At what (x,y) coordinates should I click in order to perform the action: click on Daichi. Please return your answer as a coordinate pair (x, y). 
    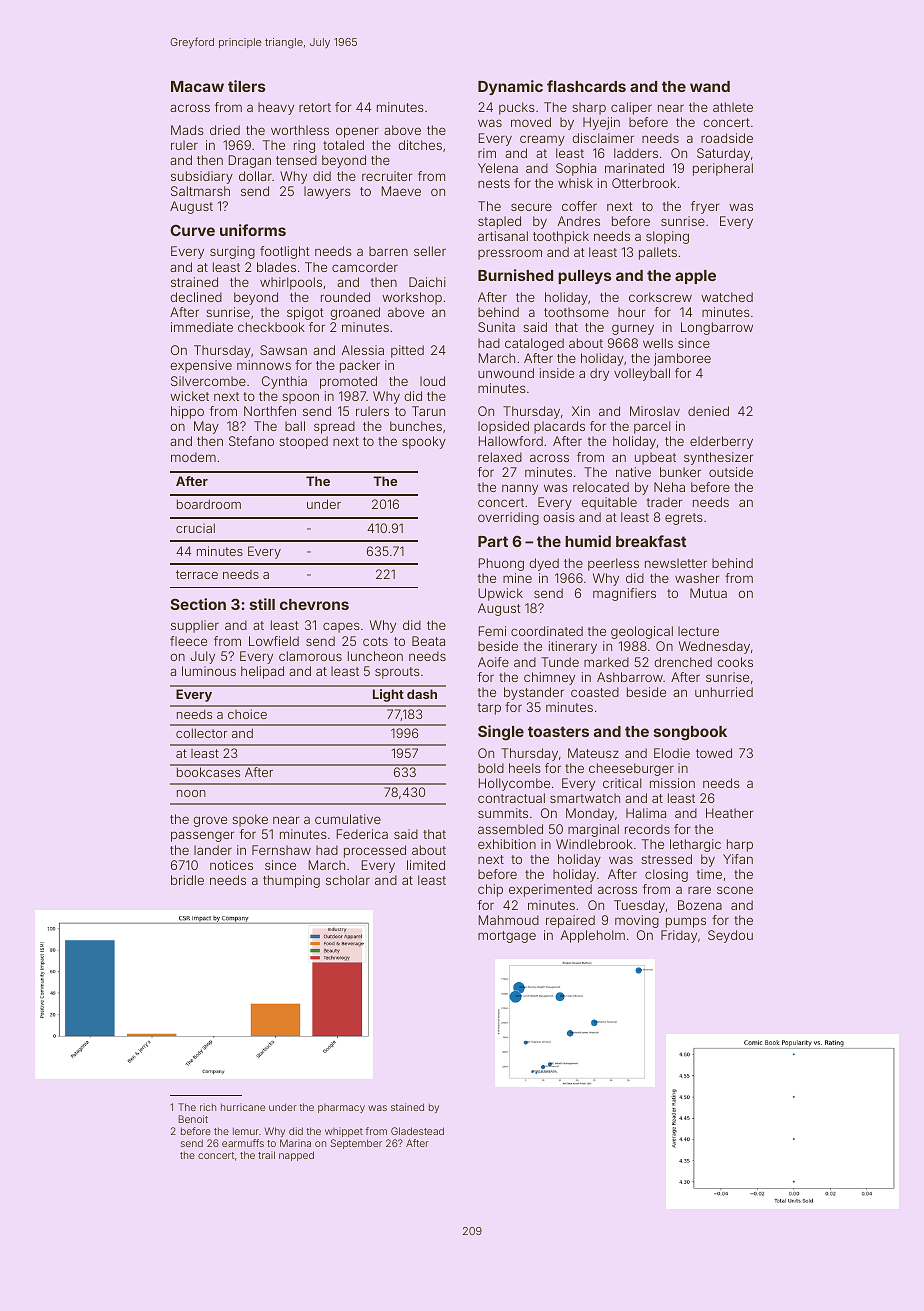
    Looking at the image, I should click on (427, 282).
